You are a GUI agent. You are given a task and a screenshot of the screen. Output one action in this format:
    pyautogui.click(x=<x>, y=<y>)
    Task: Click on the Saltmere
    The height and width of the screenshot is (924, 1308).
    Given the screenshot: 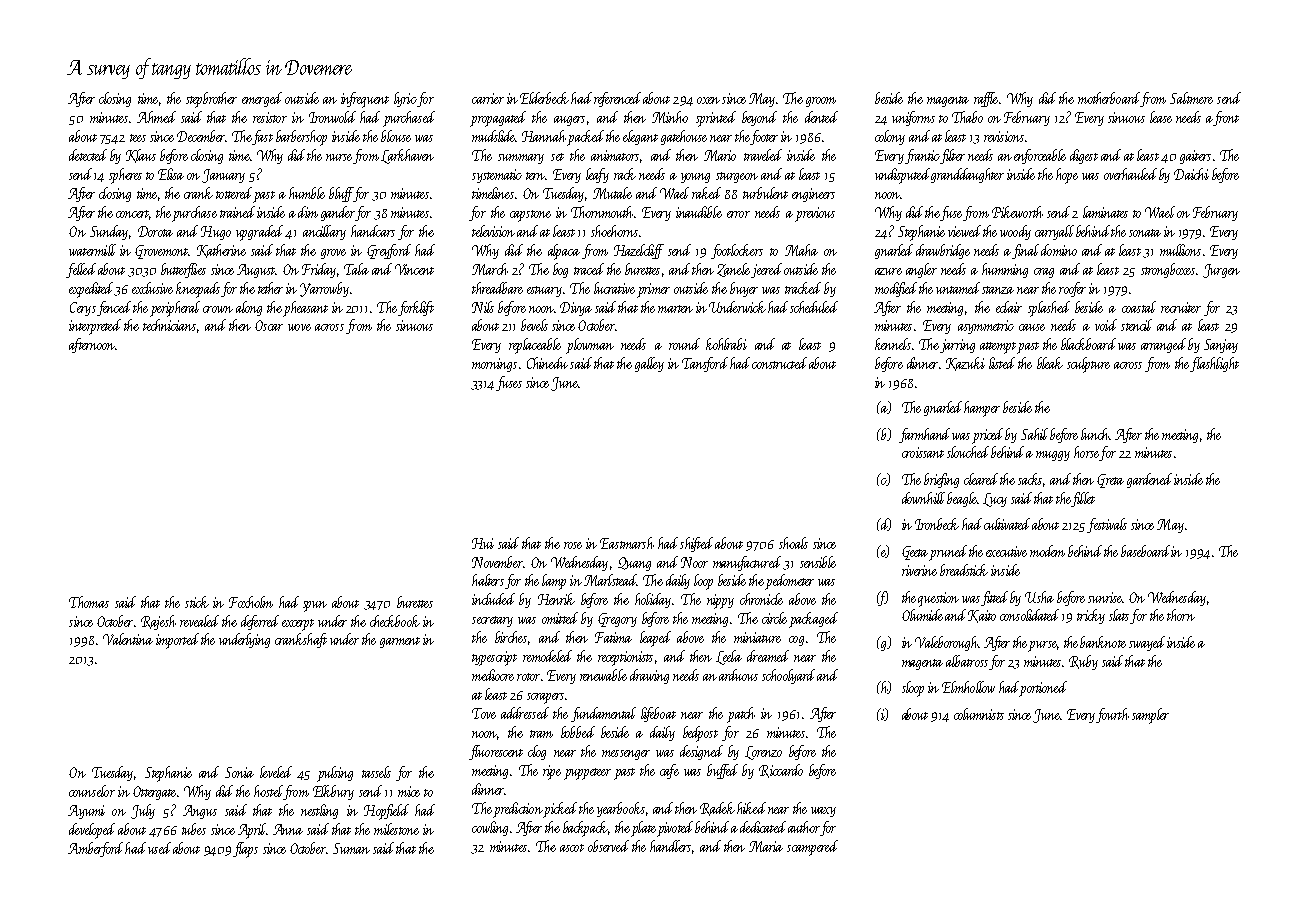 What is the action you would take?
    pyautogui.click(x=1191, y=98)
